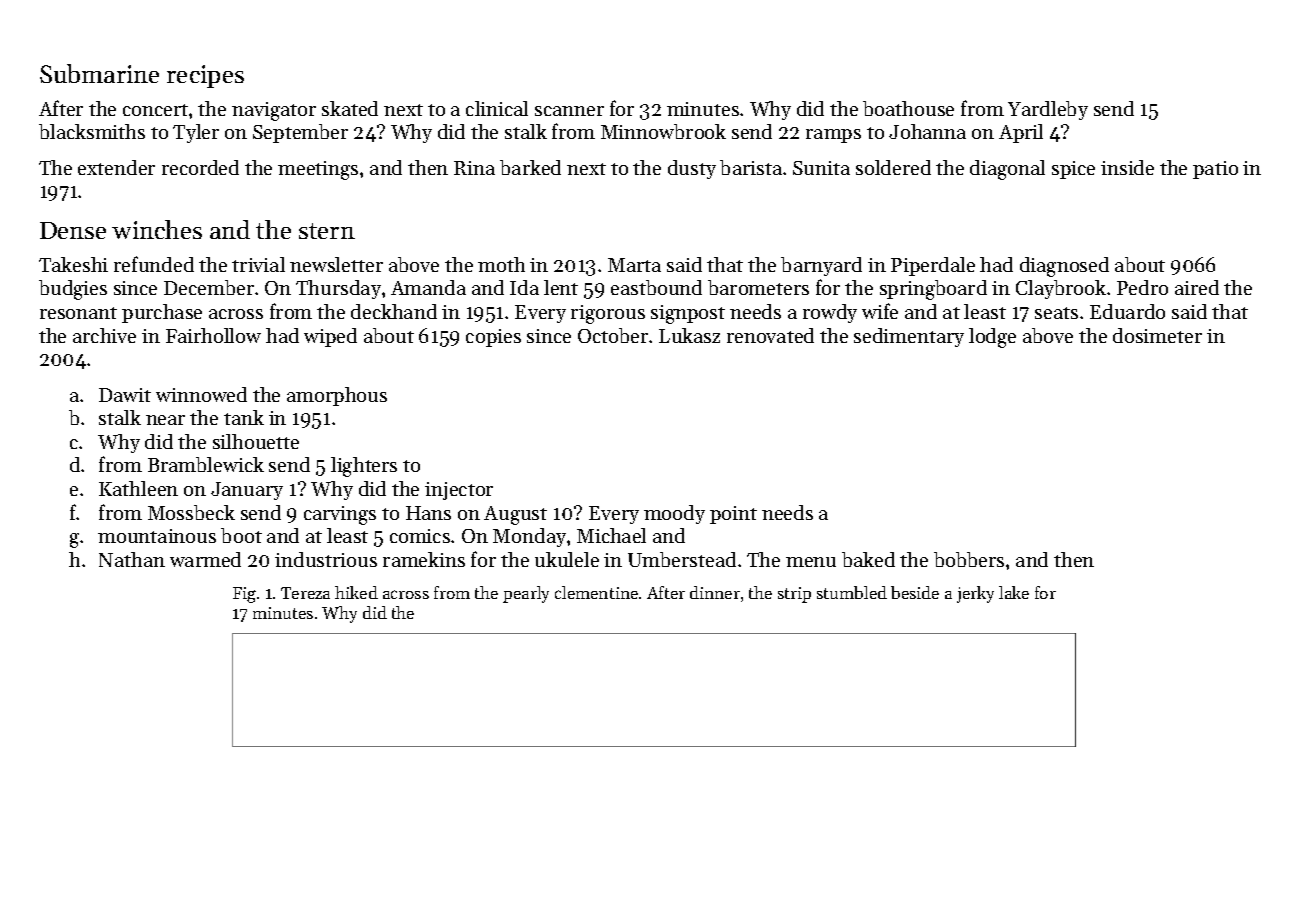 This image has height=924, width=1308. Describe the element at coordinates (497, 108) in the image. I see `clinical` at that location.
